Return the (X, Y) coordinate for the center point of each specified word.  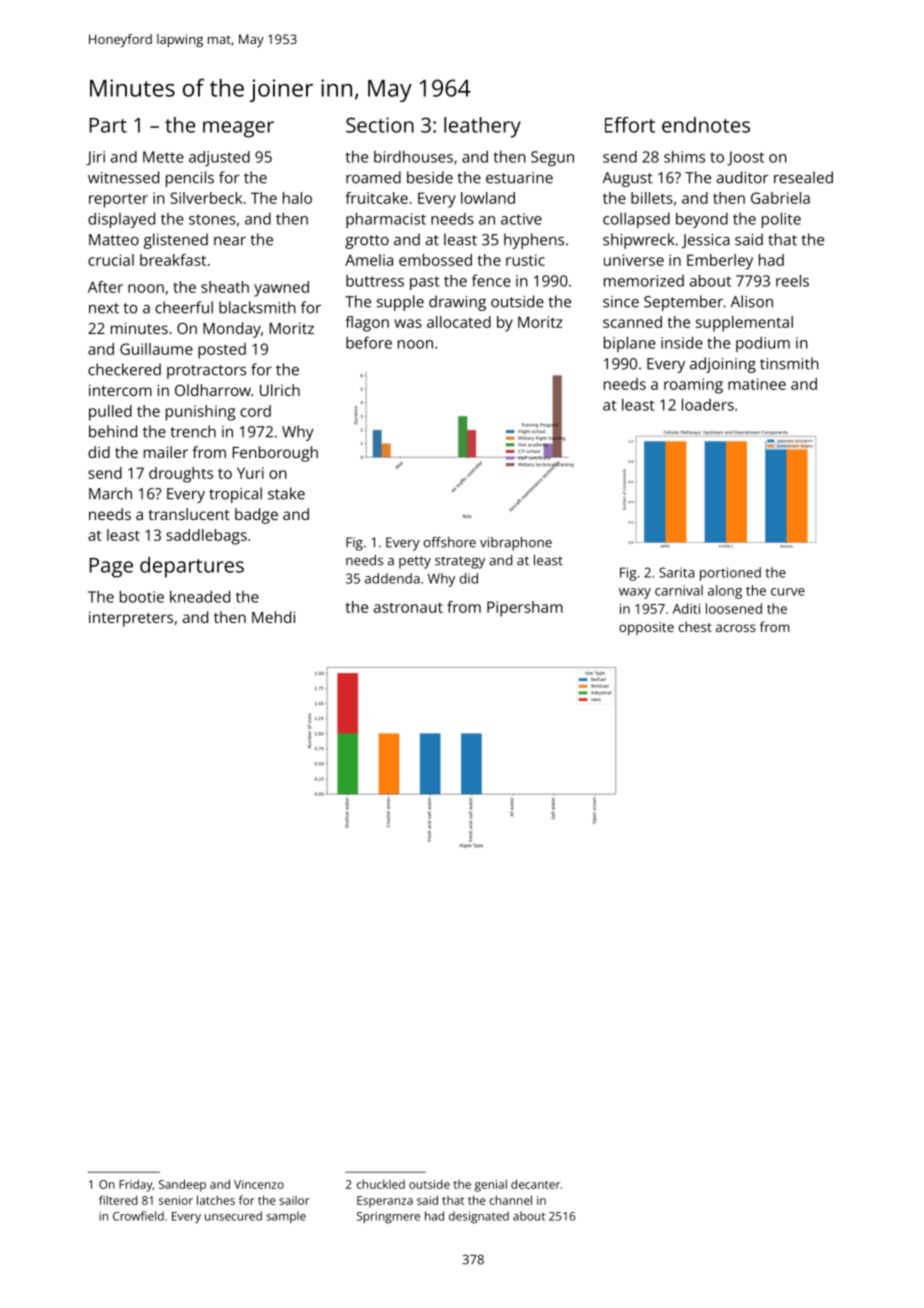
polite (781, 220)
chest (695, 626)
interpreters (131, 619)
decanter (535, 1184)
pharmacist (386, 220)
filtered (118, 1200)
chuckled (381, 1184)
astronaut (408, 607)
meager (238, 129)
